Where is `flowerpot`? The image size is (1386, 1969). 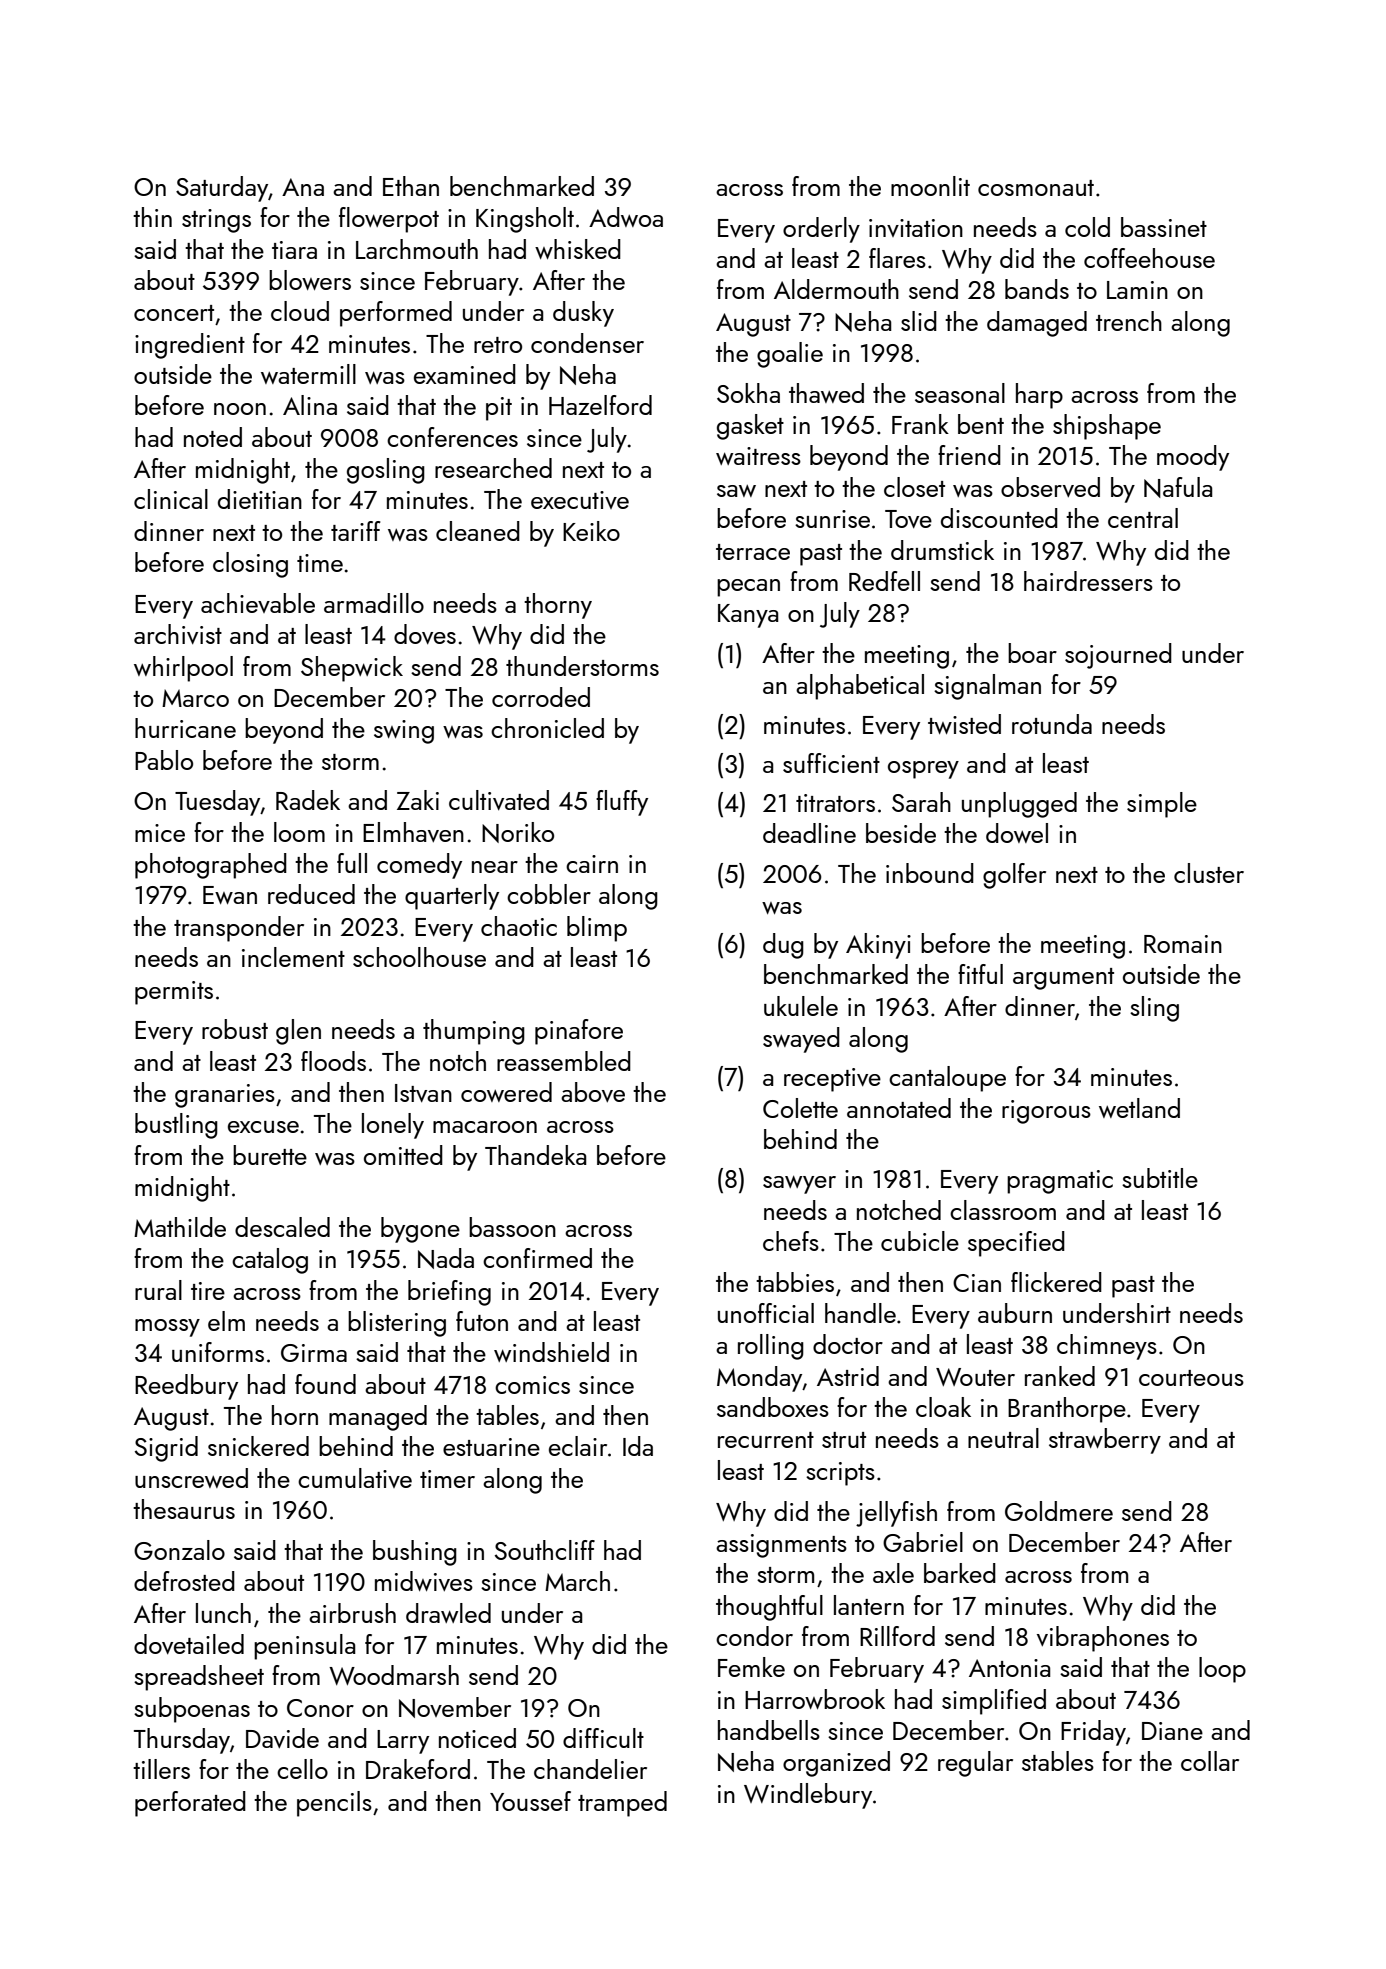
flowerpot is located at coordinates (389, 220).
